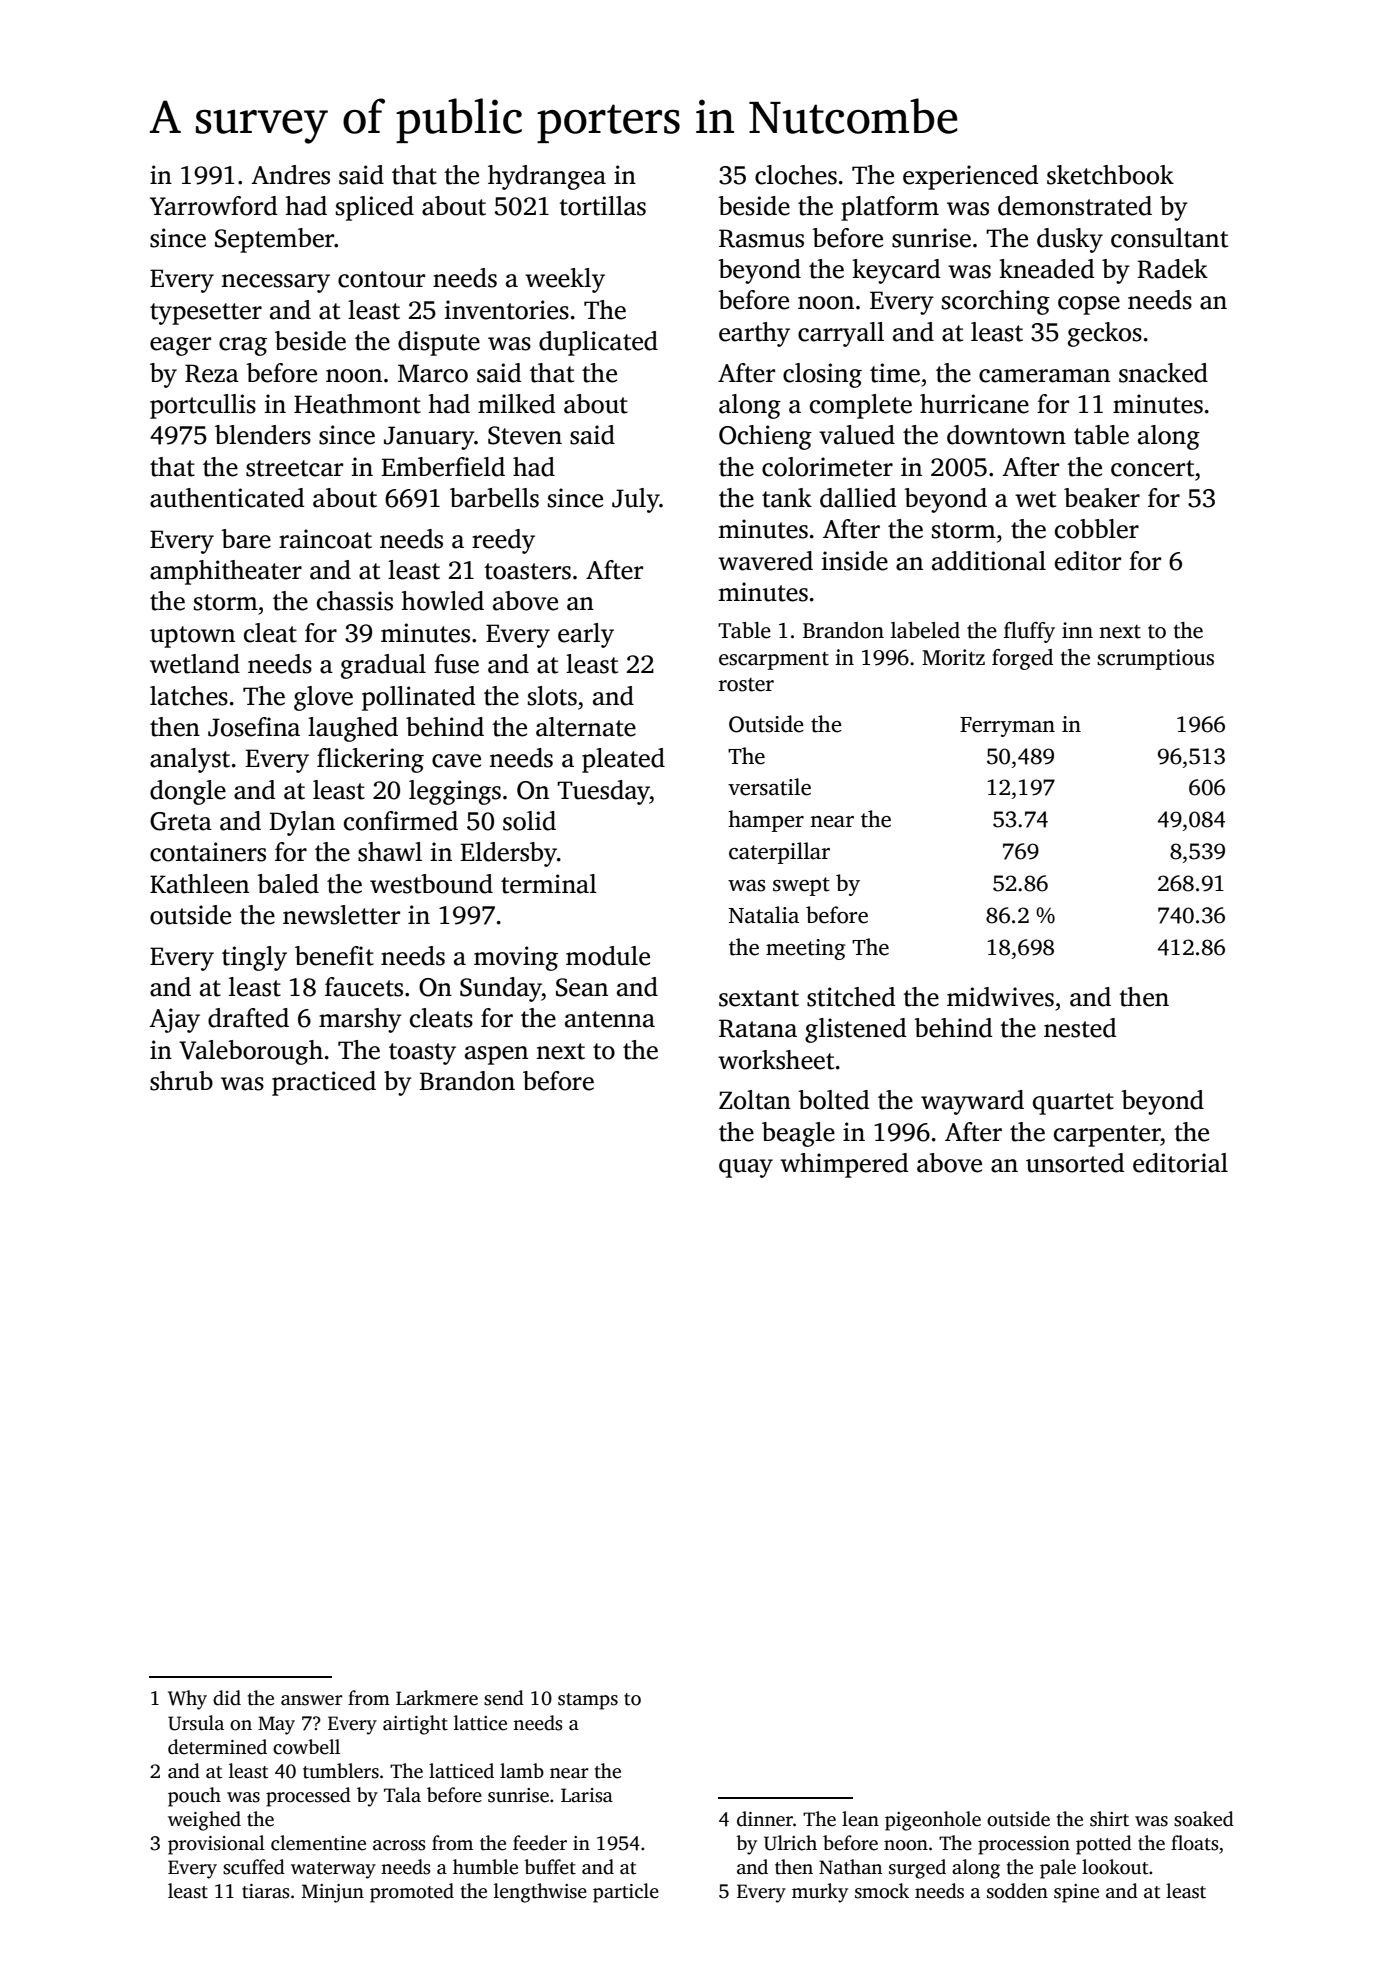 This screenshot has height=1969, width=1386. I want to click on beaker, so click(1102, 498).
